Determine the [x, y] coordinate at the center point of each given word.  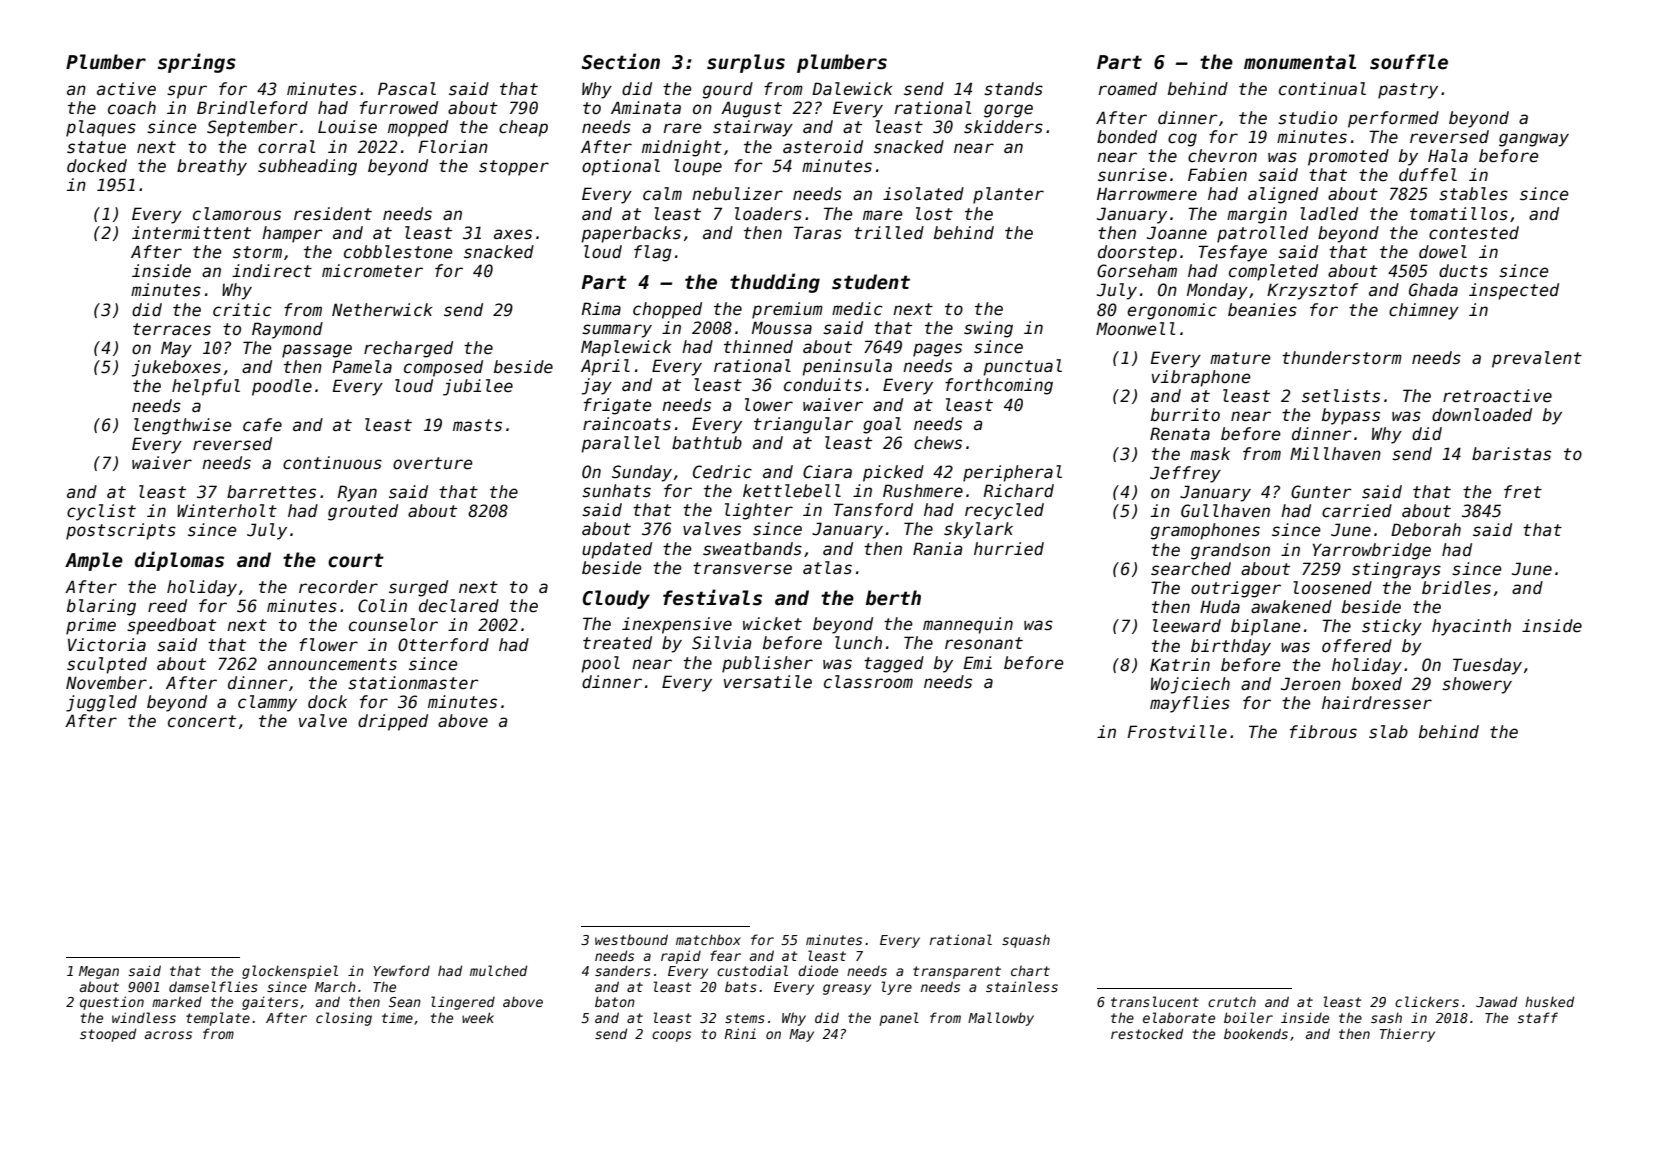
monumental [1300, 62]
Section [621, 61]
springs [197, 63]
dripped [393, 722]
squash [1026, 941]
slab [1388, 732]
